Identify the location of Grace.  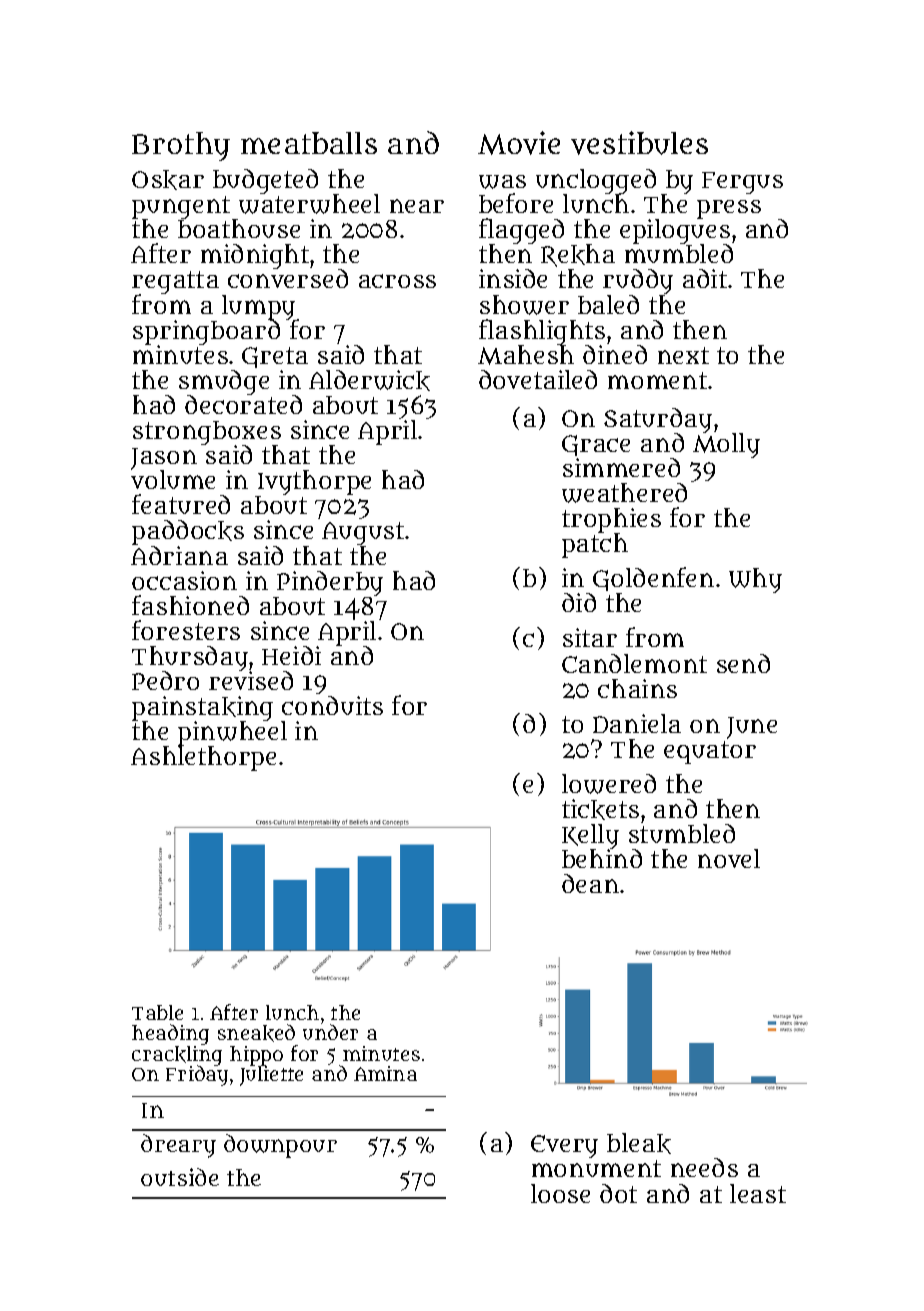
(596, 445).
